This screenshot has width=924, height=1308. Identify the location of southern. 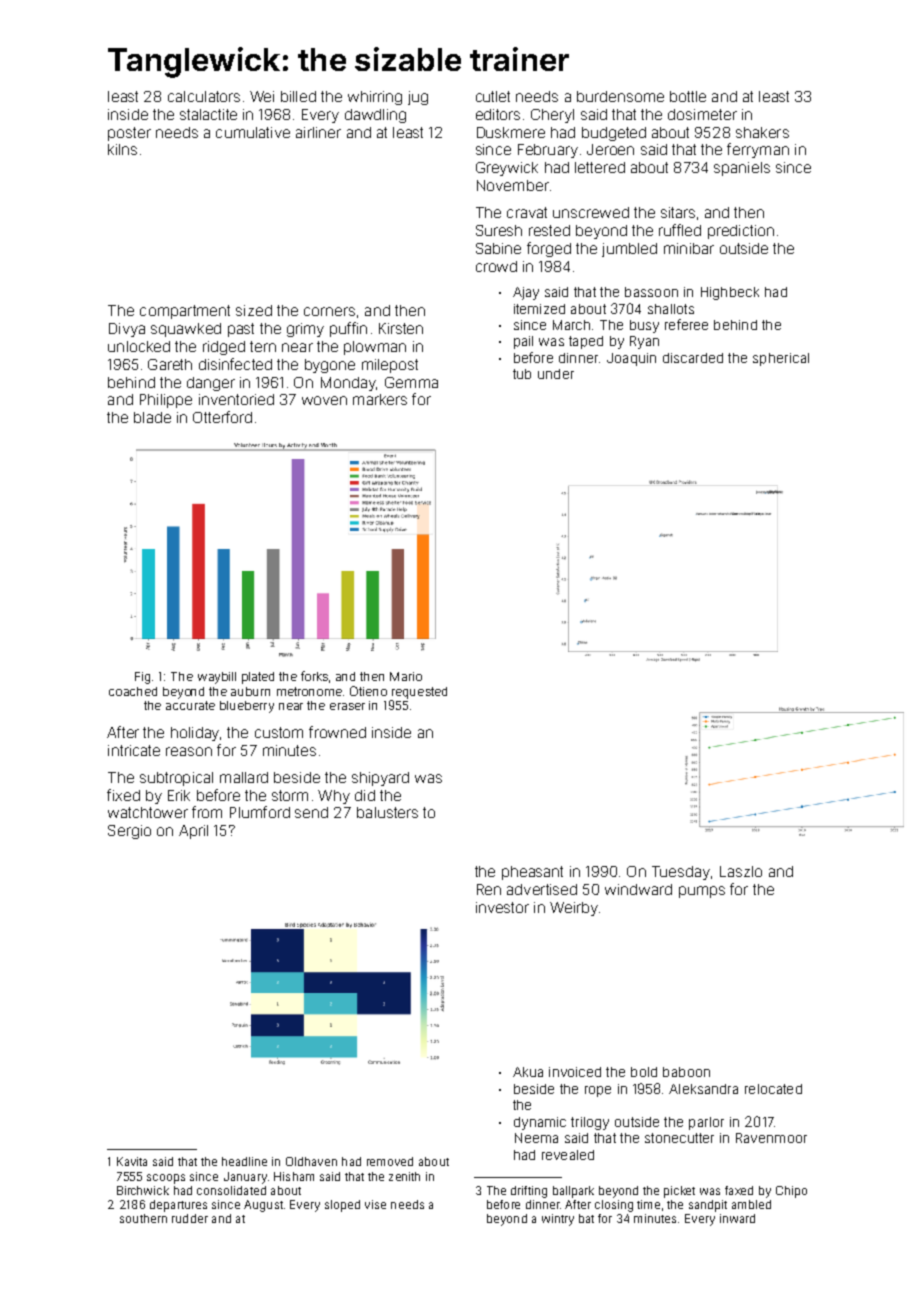
(143, 1218).
